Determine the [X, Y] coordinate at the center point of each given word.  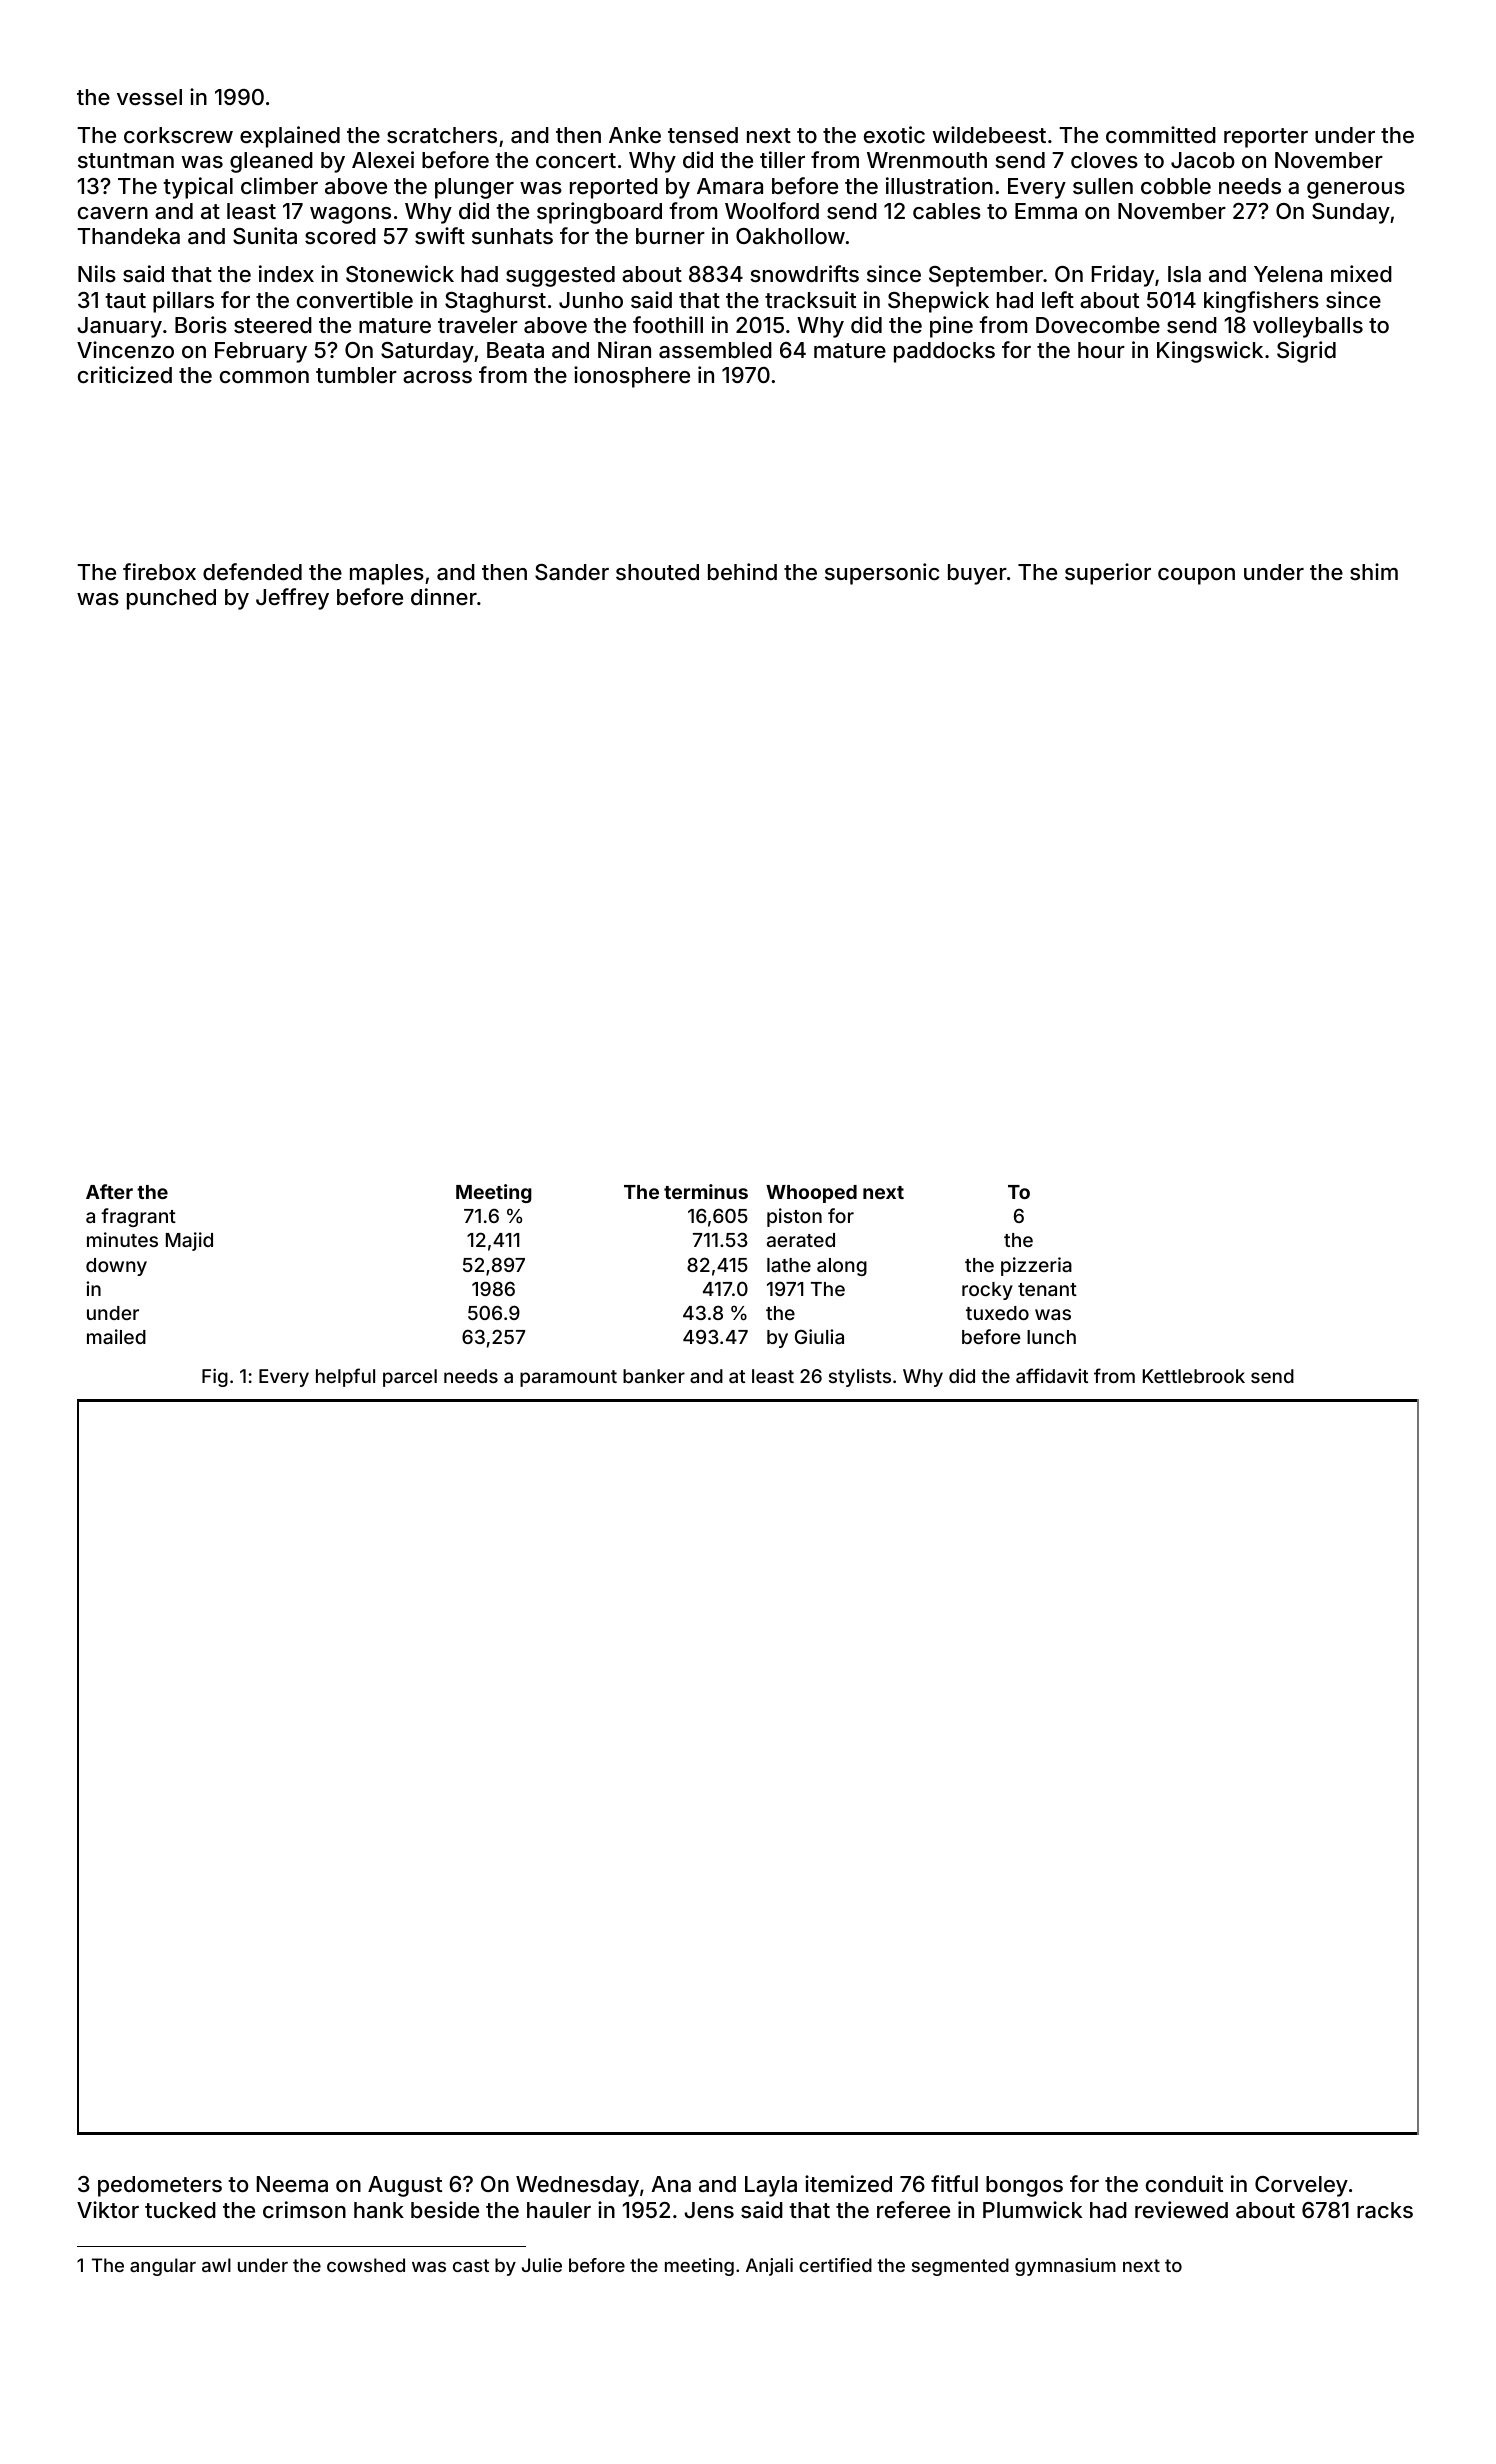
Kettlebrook [1194, 1376]
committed [1161, 134]
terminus [706, 1191]
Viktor [108, 2209]
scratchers [442, 135]
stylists [860, 1378]
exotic [894, 134]
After [109, 1191]
